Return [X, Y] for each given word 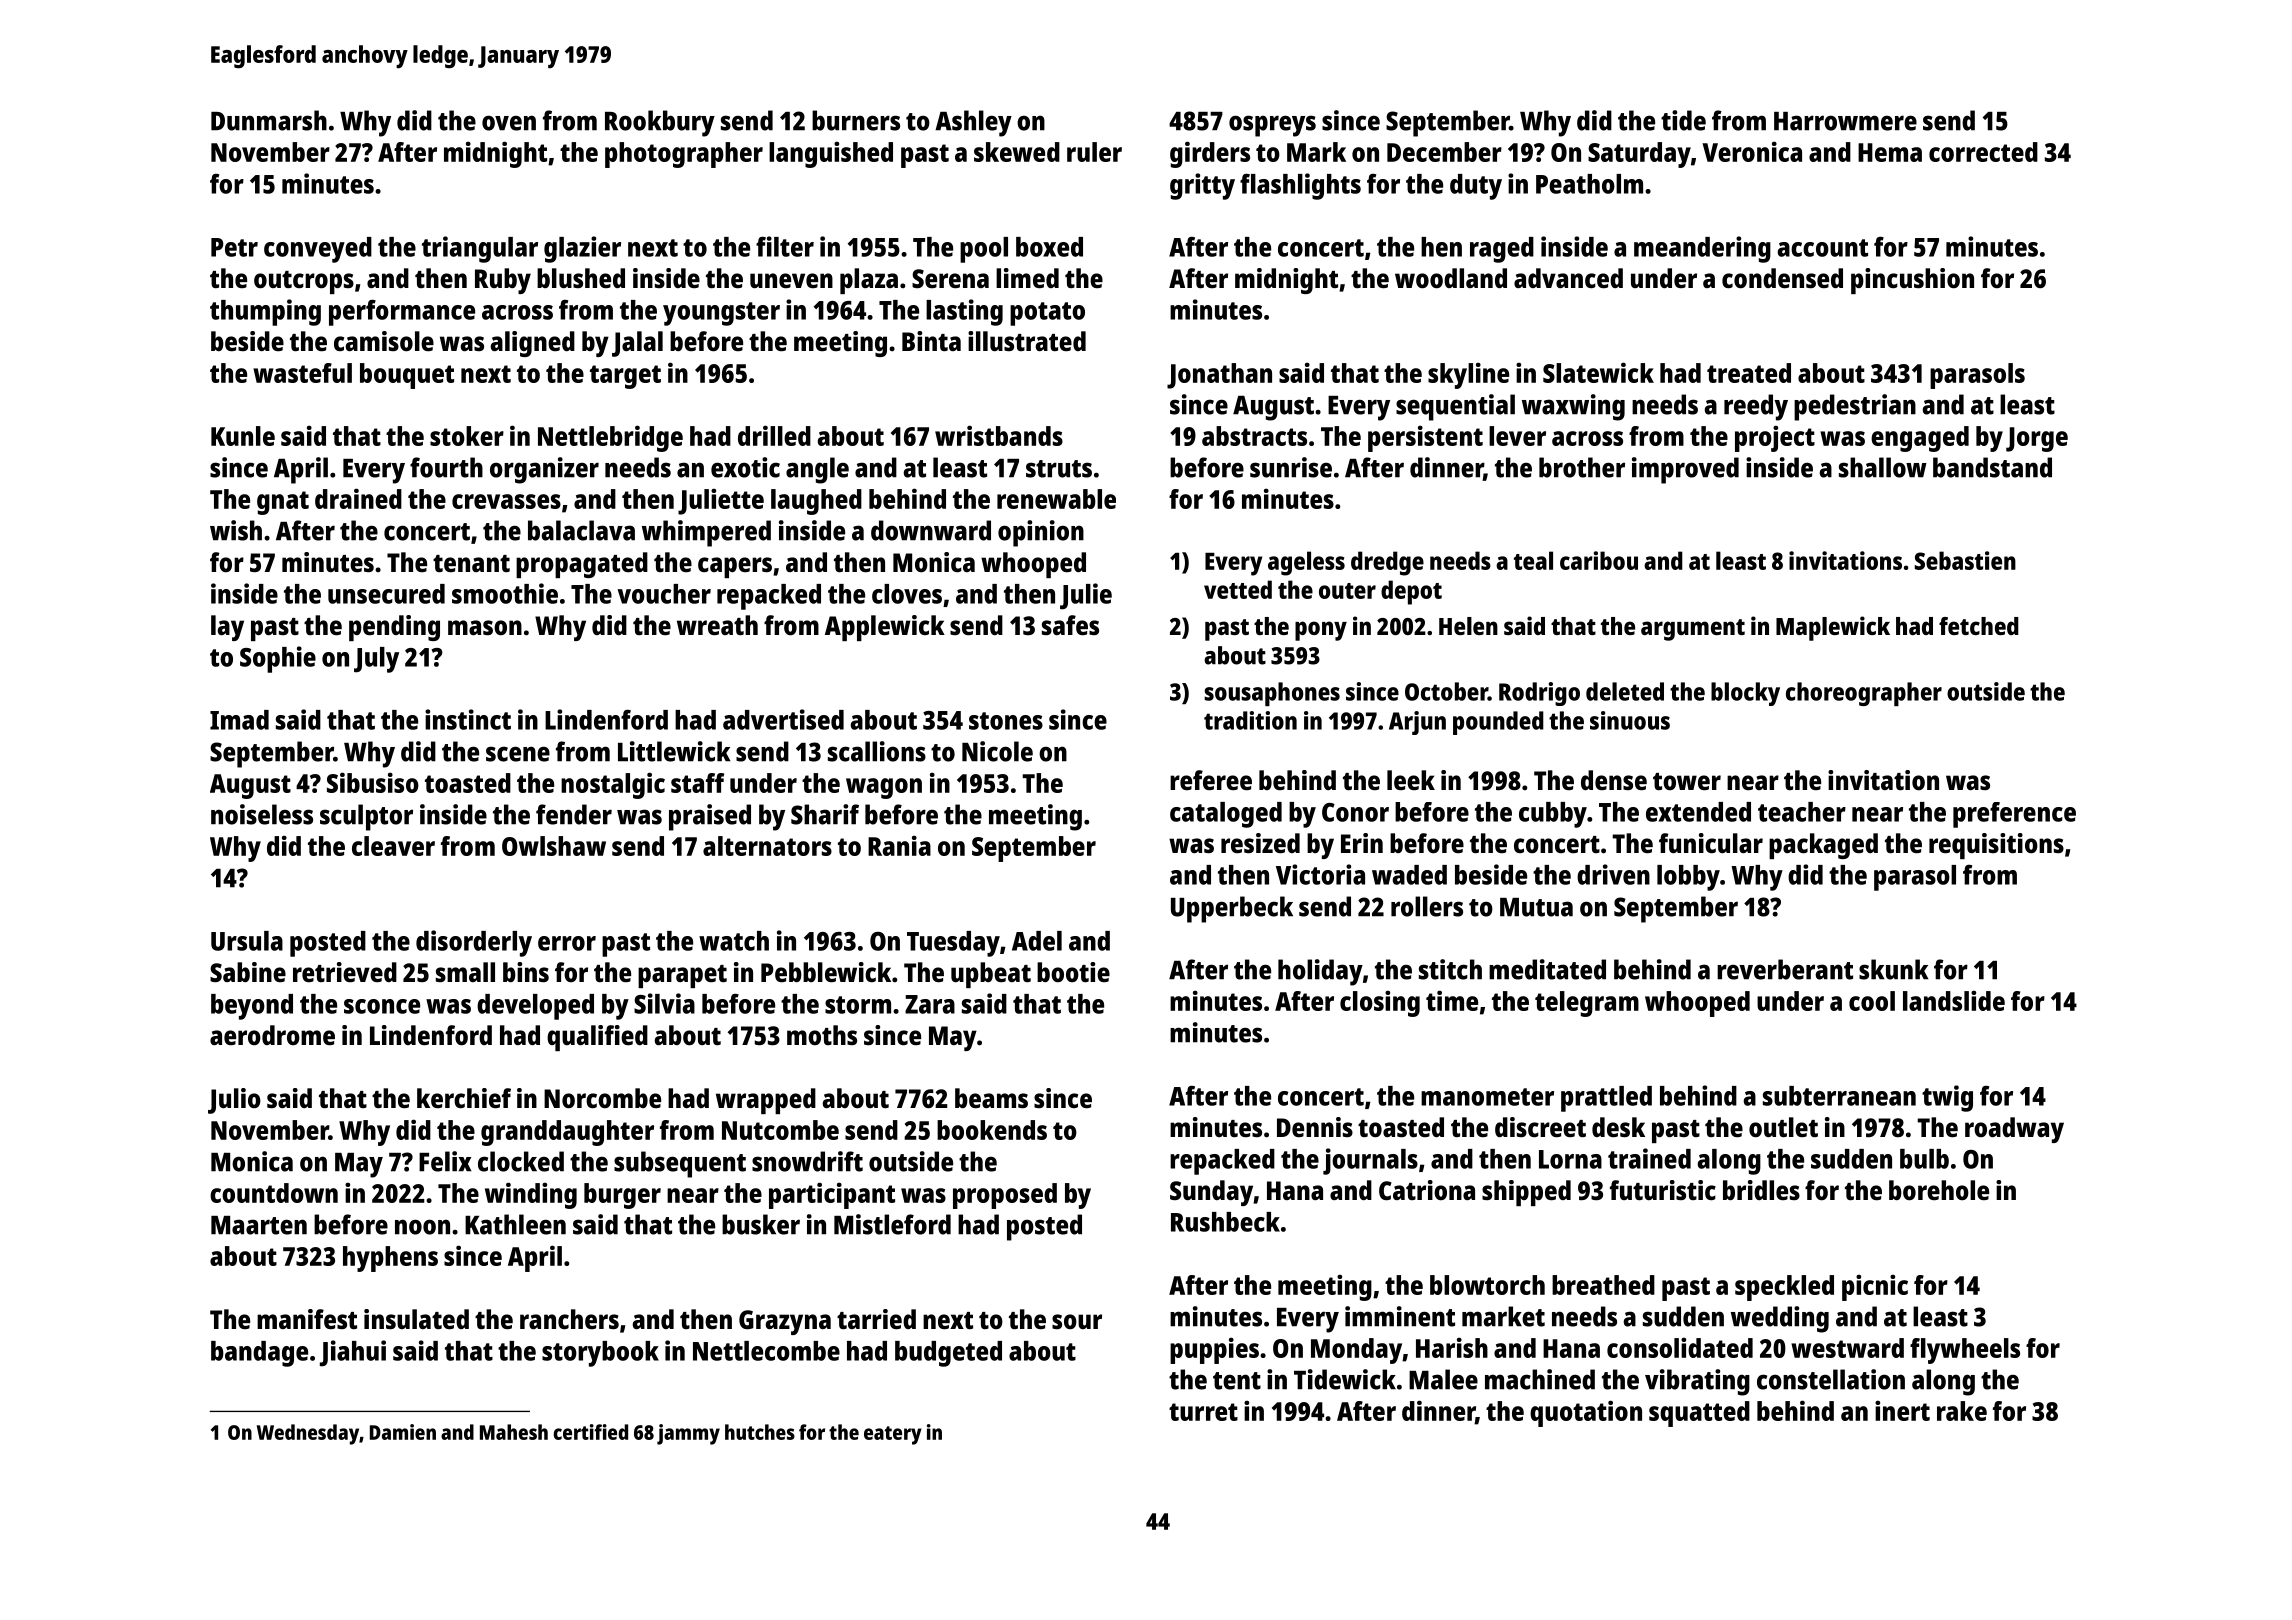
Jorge [2037, 439]
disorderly [474, 943]
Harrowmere [1845, 121]
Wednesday [308, 1434]
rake [1962, 1411]
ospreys [1272, 126]
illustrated [1027, 341]
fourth [446, 467]
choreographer [1864, 694]
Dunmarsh [269, 120]
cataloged [1226, 815]
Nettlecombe [766, 1351]
